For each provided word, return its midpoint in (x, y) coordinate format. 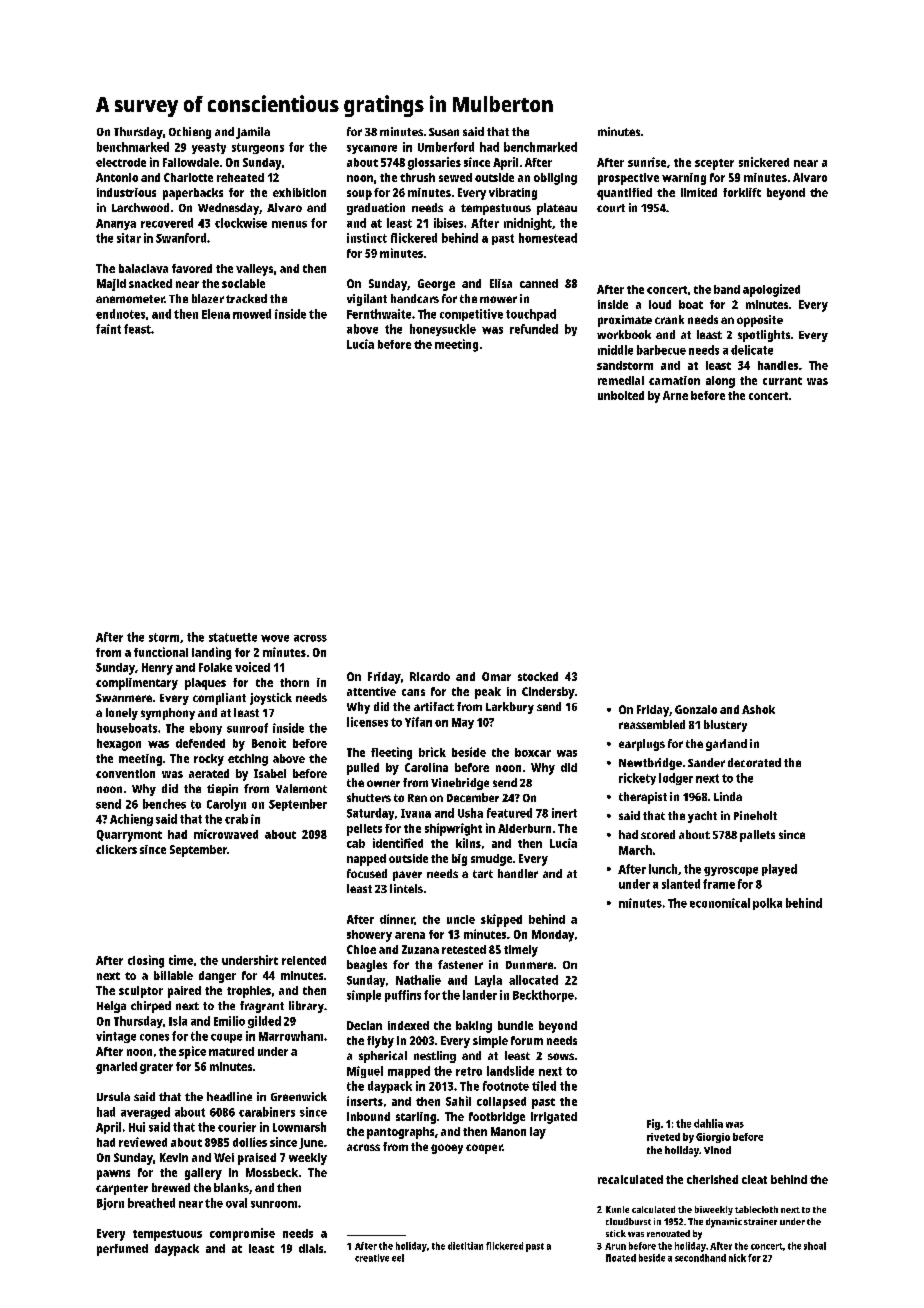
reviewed (143, 1142)
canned (539, 283)
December (473, 797)
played (779, 870)
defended (200, 743)
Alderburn (524, 828)
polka (767, 904)
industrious (126, 192)
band (727, 289)
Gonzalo (696, 709)
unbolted (621, 395)
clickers (116, 849)
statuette (233, 637)
